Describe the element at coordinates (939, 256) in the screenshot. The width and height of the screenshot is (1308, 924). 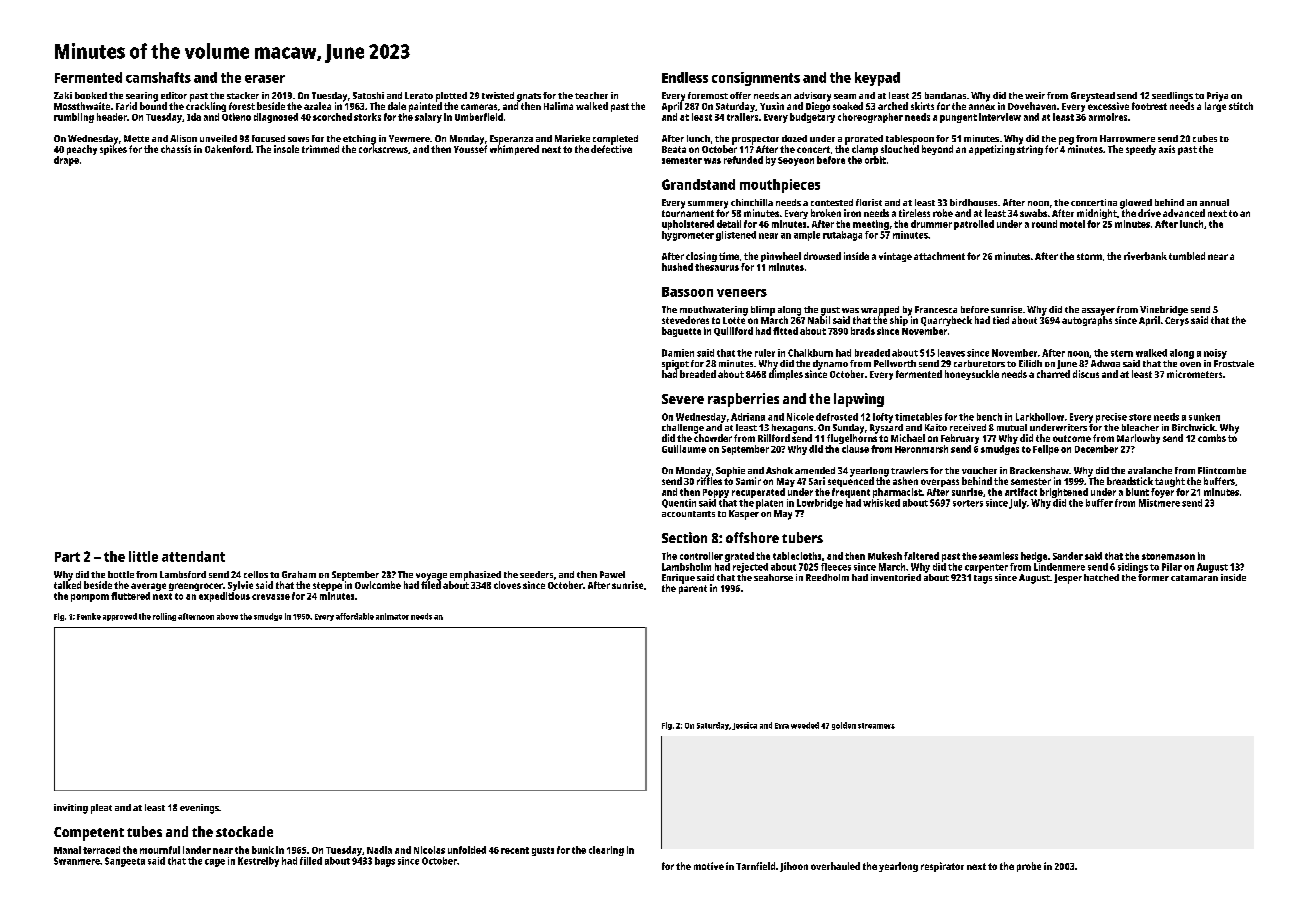
I see `attachment` at that location.
